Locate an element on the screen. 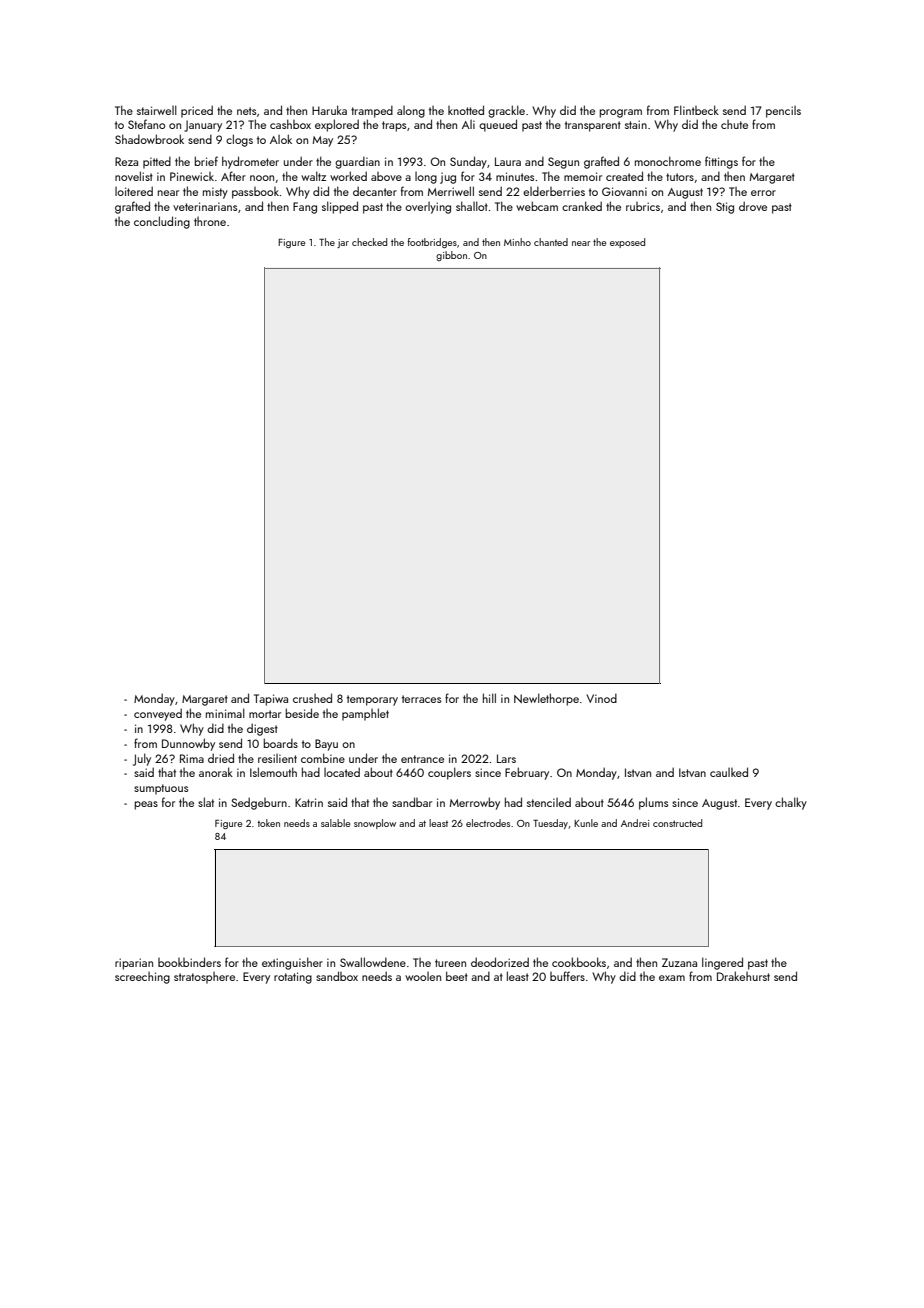  cookbooks is located at coordinates (579, 962).
